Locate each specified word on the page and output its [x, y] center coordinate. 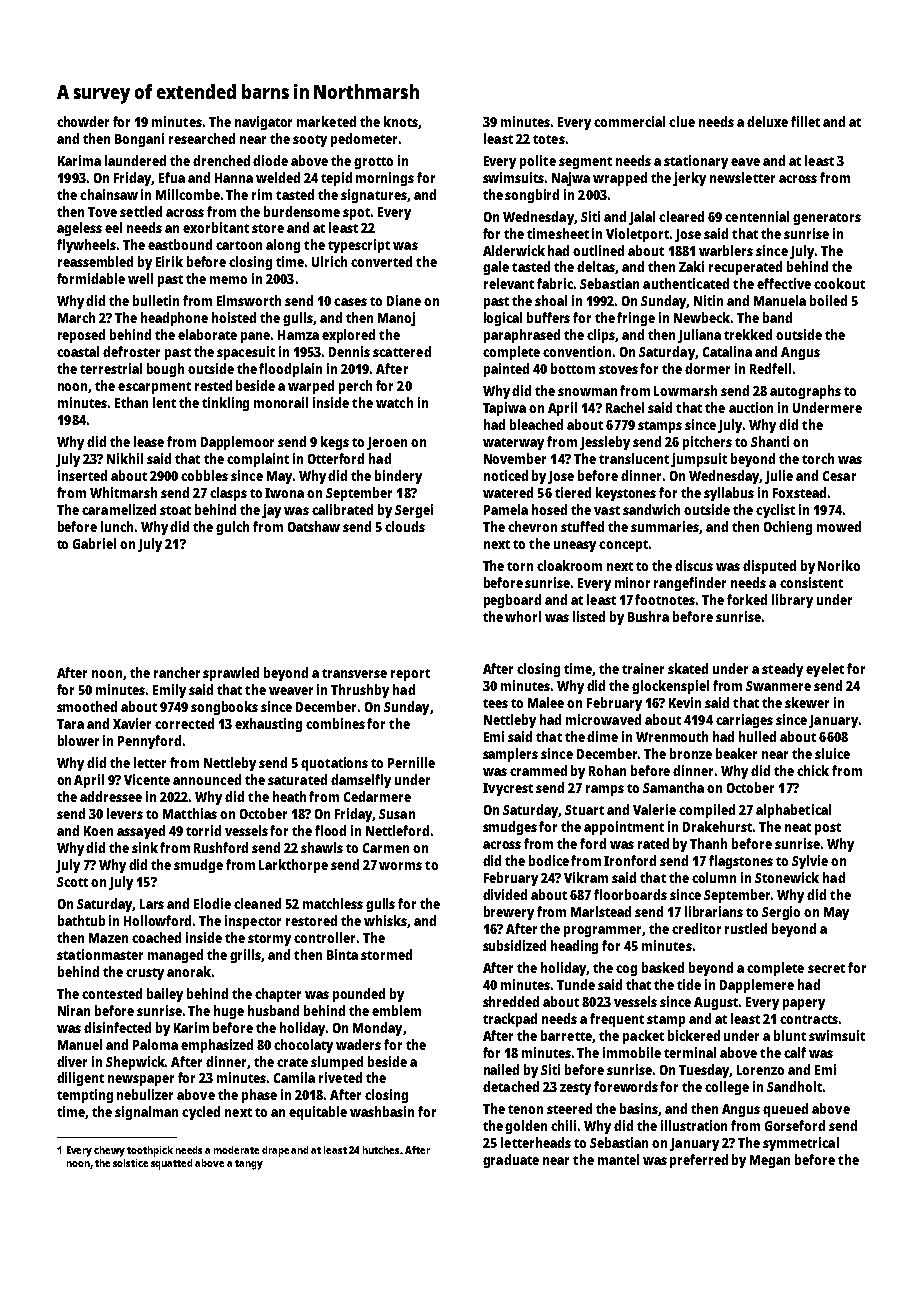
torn [520, 566]
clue [682, 121]
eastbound [180, 244]
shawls [322, 847]
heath [289, 796]
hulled [757, 736]
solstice [130, 1163]
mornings [385, 179]
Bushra [648, 616]
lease [149, 441]
